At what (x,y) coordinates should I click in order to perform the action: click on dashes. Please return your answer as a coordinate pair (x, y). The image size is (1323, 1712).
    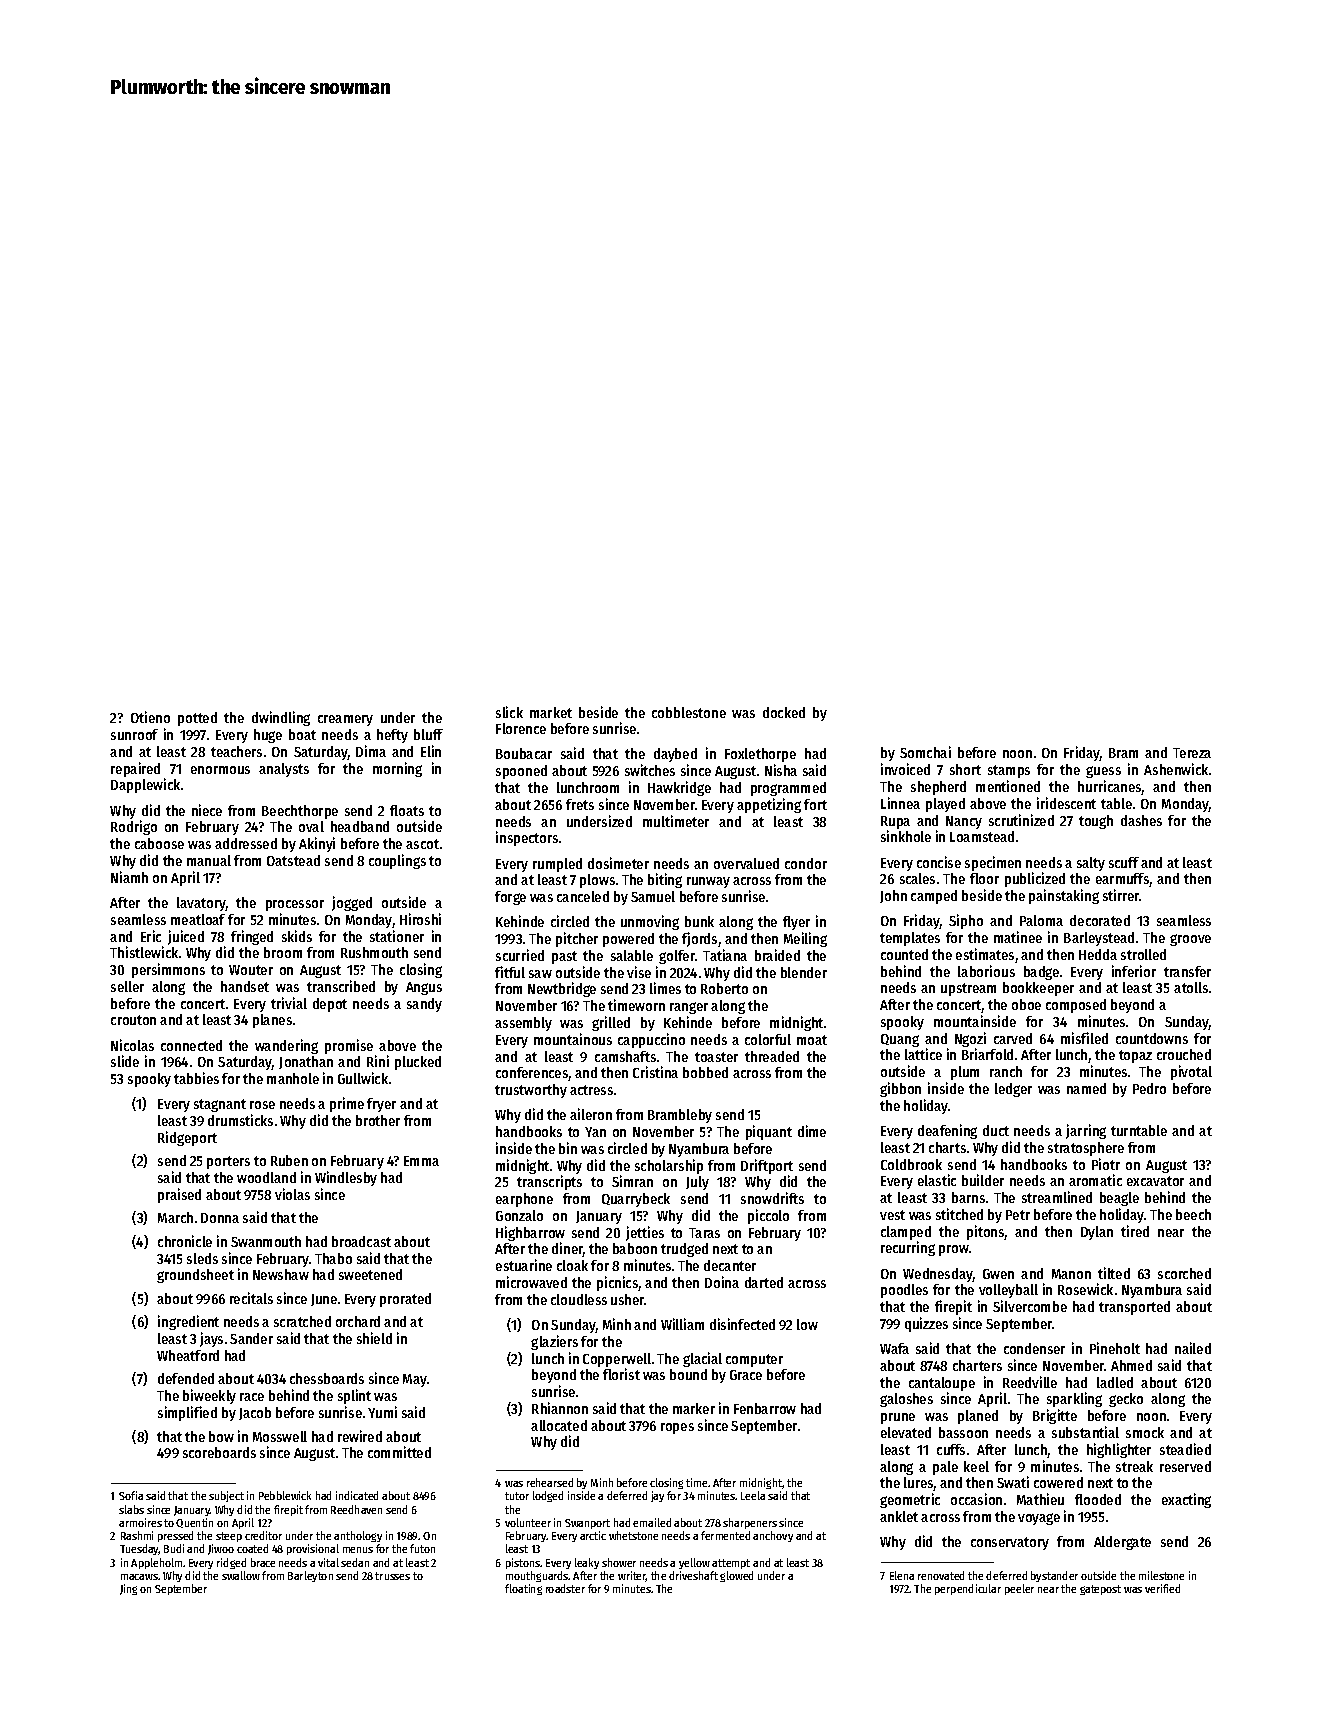
    Looking at the image, I should click on (1141, 820).
